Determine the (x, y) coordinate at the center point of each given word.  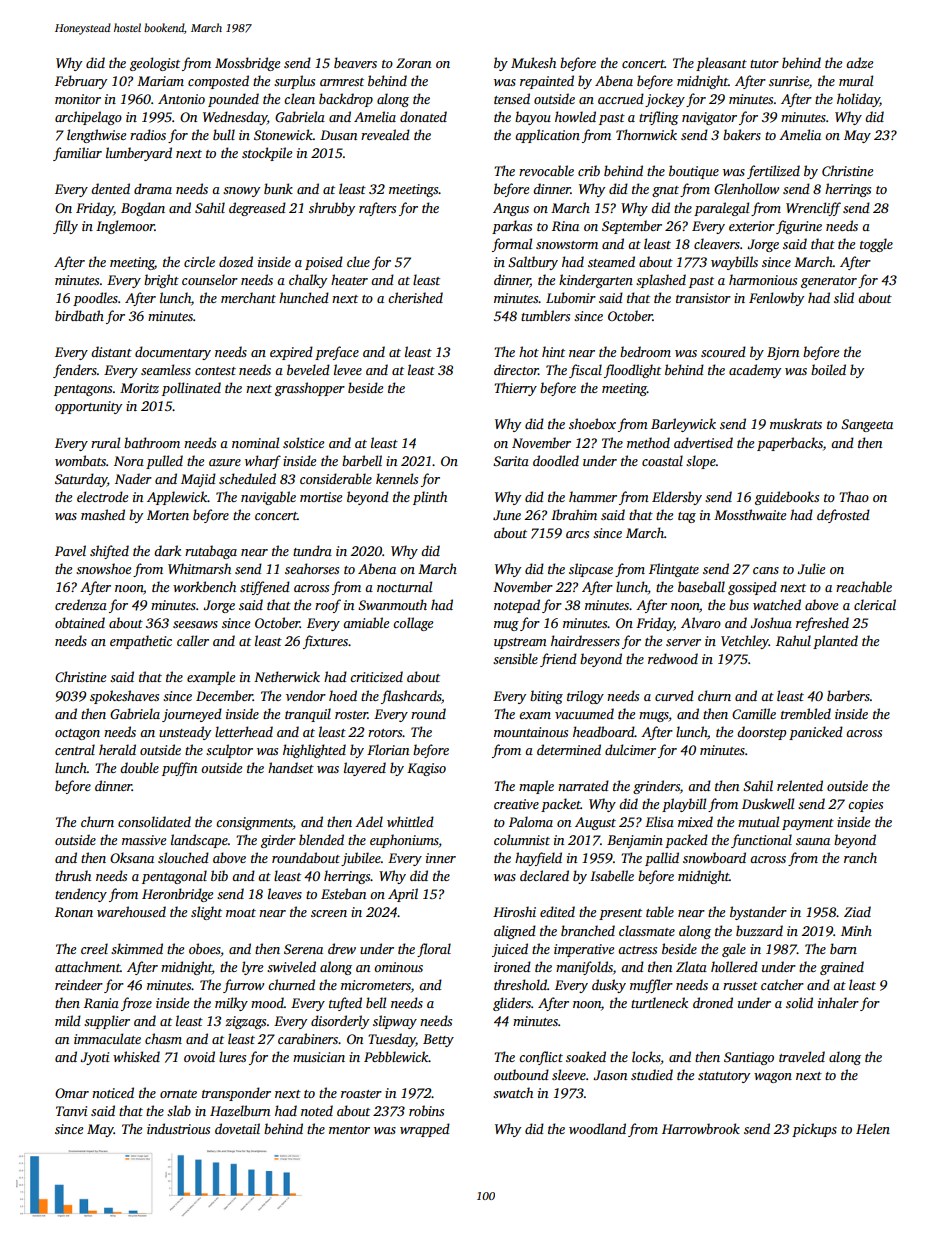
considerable (336, 478)
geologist (155, 64)
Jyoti (94, 1058)
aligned (515, 932)
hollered (734, 966)
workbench (204, 586)
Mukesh (533, 62)
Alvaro (701, 622)
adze (859, 62)
